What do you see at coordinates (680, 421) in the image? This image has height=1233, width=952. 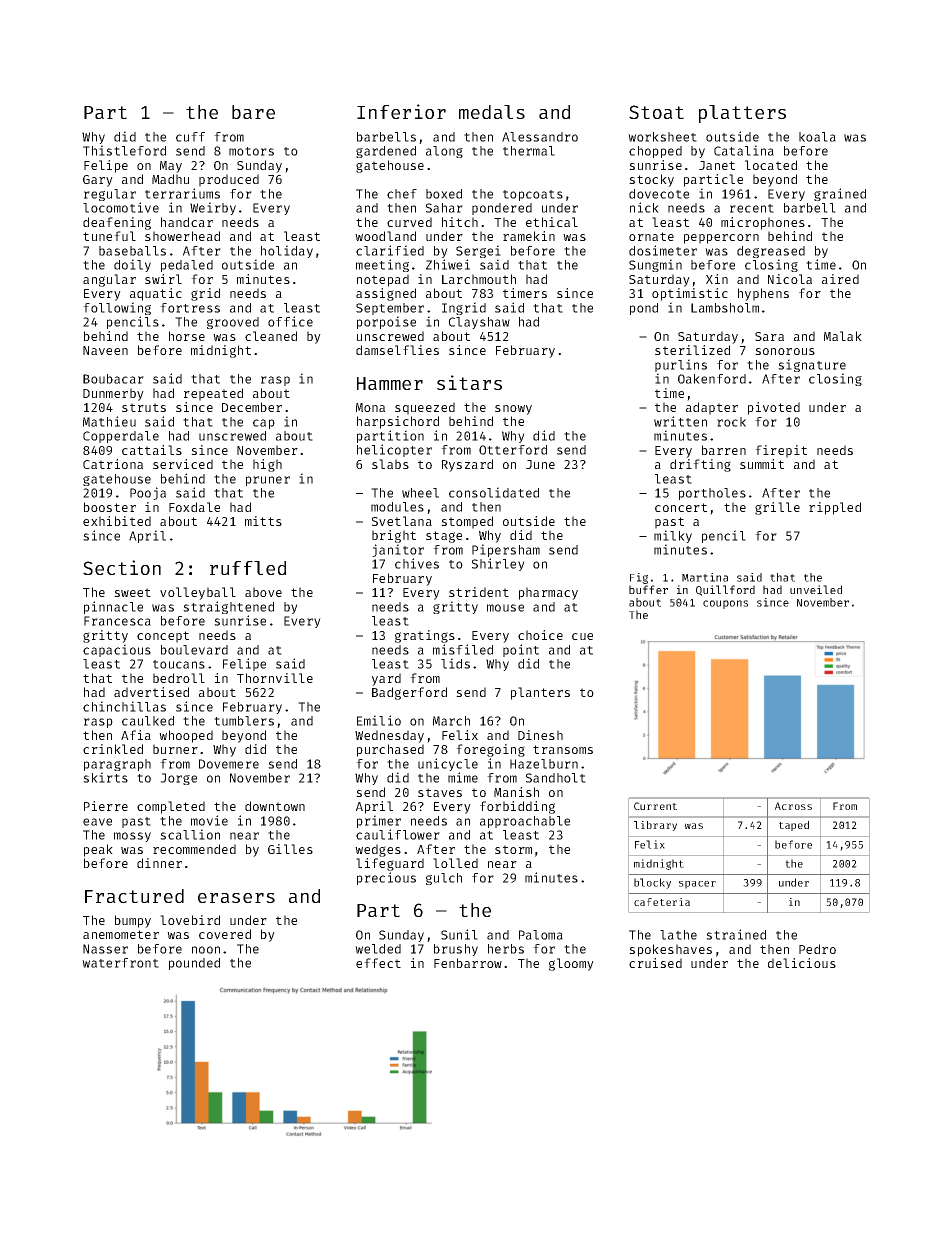 I see `written` at bounding box center [680, 421].
